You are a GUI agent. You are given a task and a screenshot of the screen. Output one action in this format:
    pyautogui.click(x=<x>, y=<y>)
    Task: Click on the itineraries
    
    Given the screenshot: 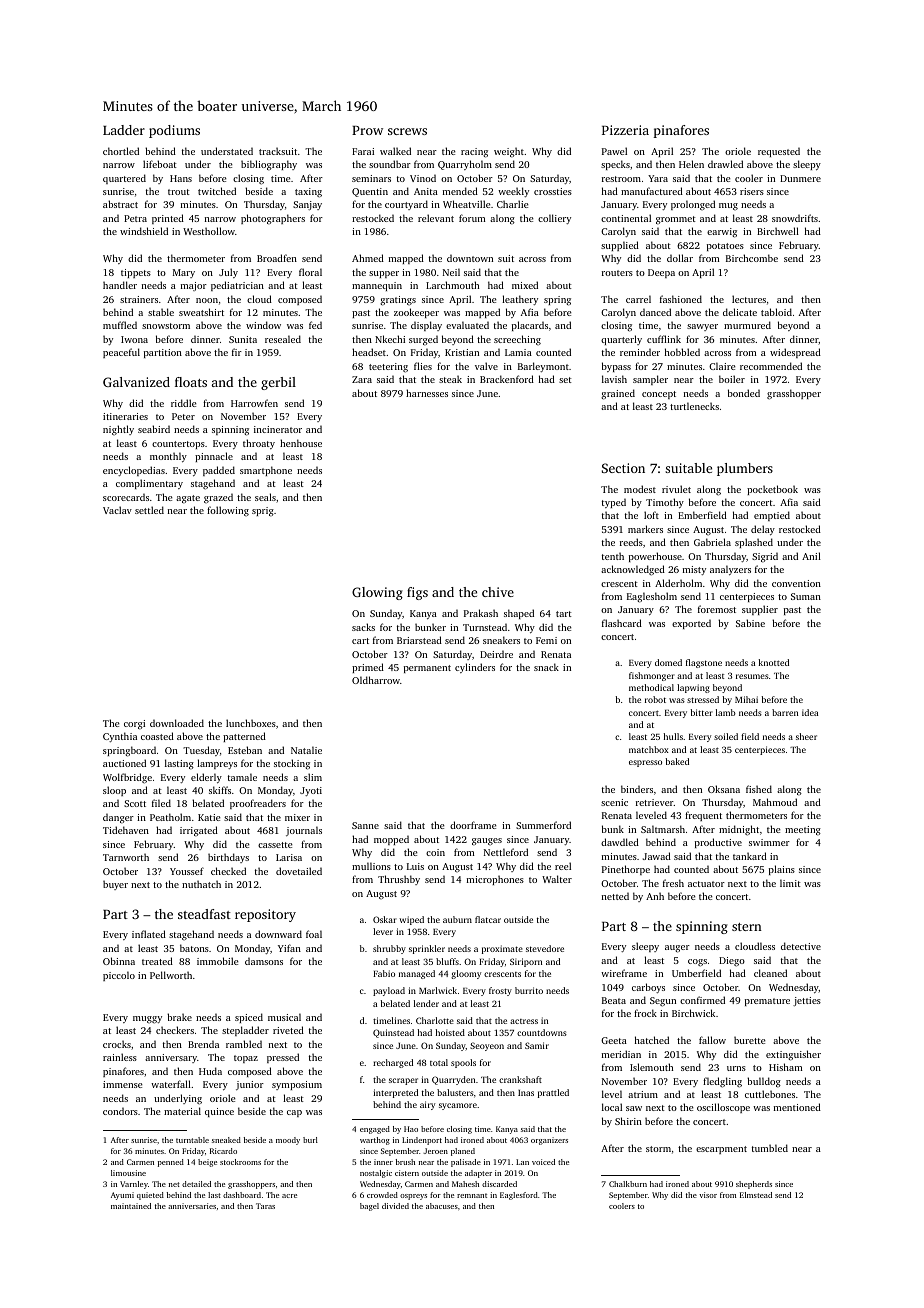 What is the action you would take?
    pyautogui.click(x=125, y=416)
